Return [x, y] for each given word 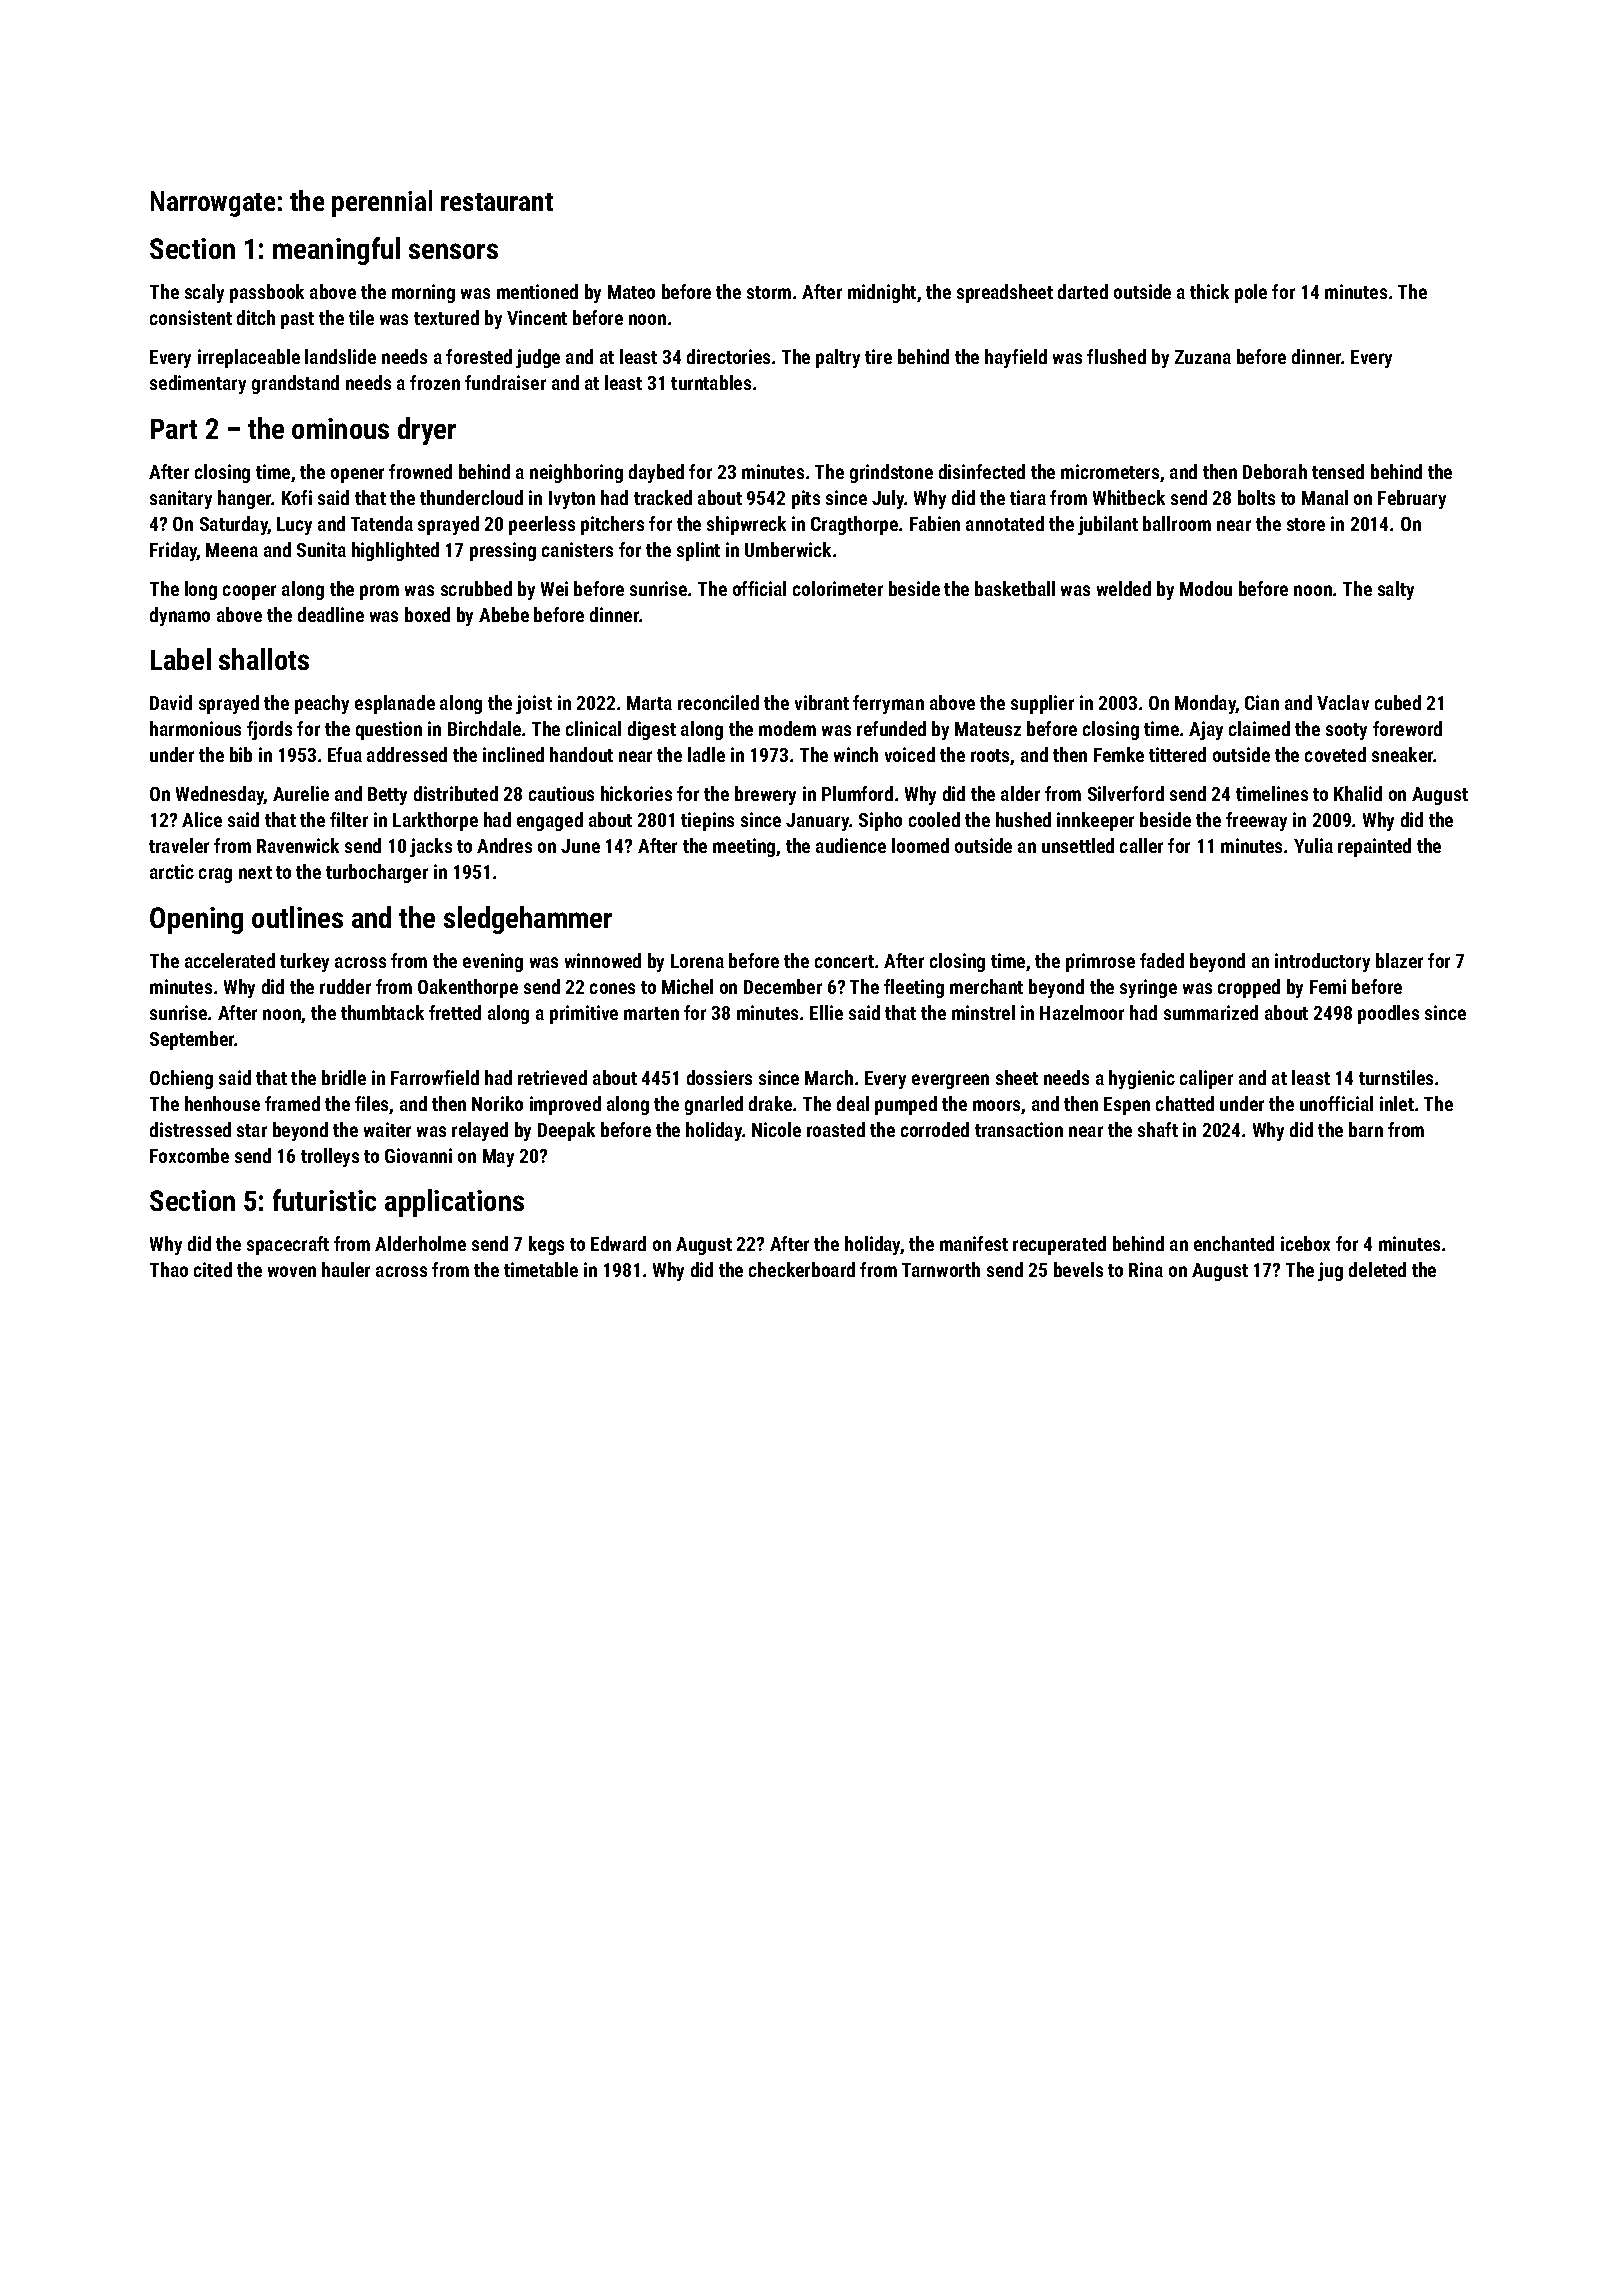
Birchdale [484, 728]
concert [844, 961]
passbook [267, 293]
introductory [1322, 962]
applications [454, 1203]
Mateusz [988, 729]
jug [1330, 1271]
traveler [179, 845]
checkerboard [802, 1269]
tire [878, 356]
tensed [1338, 471]
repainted [1374, 847]
